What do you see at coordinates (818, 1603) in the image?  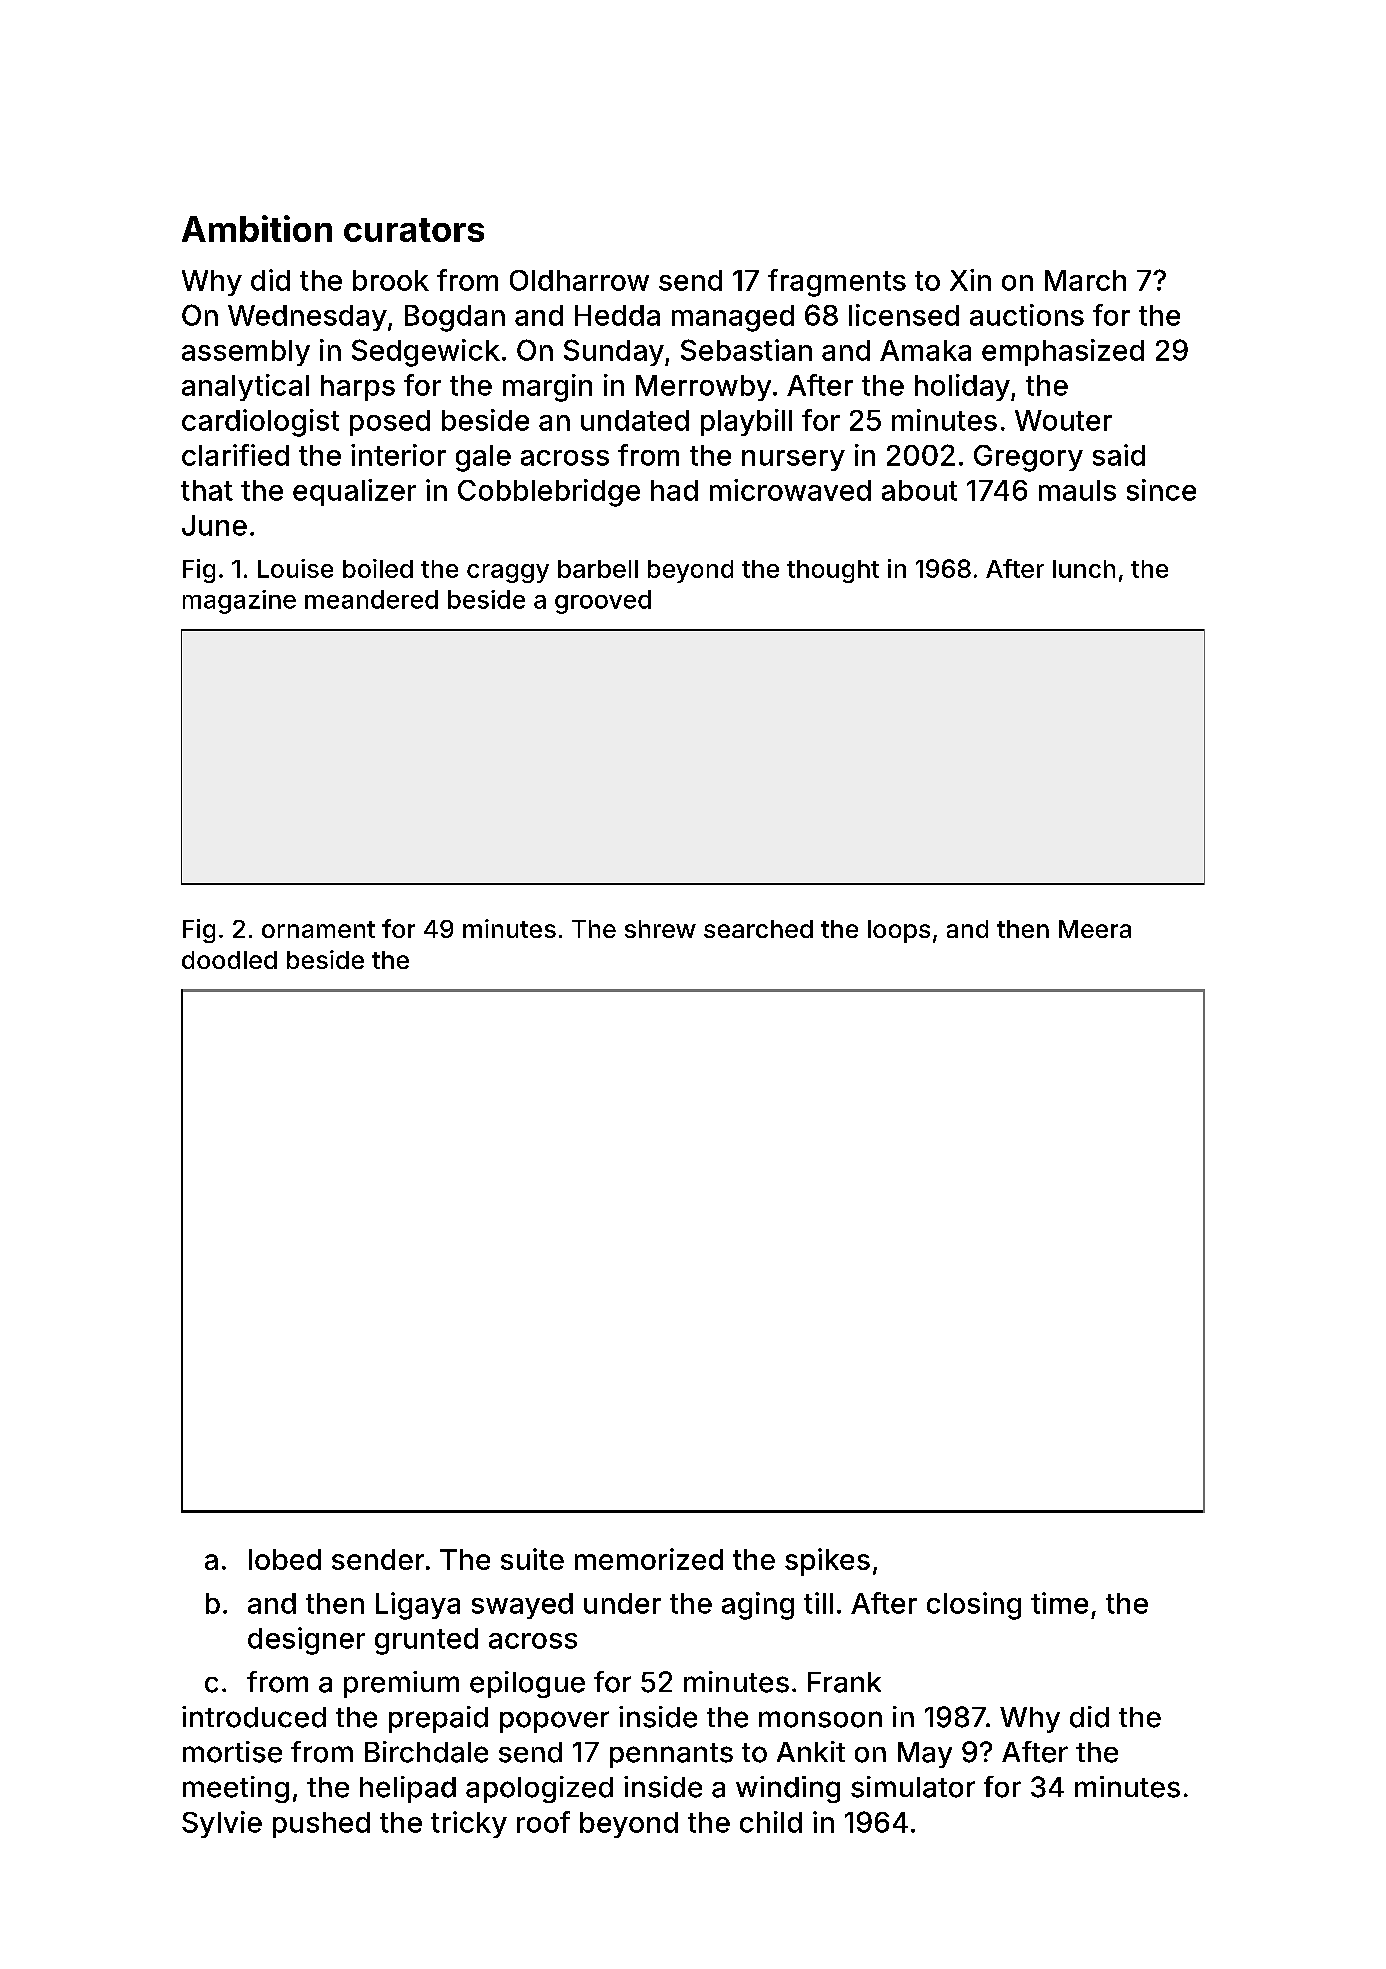 I see `till` at bounding box center [818, 1603].
